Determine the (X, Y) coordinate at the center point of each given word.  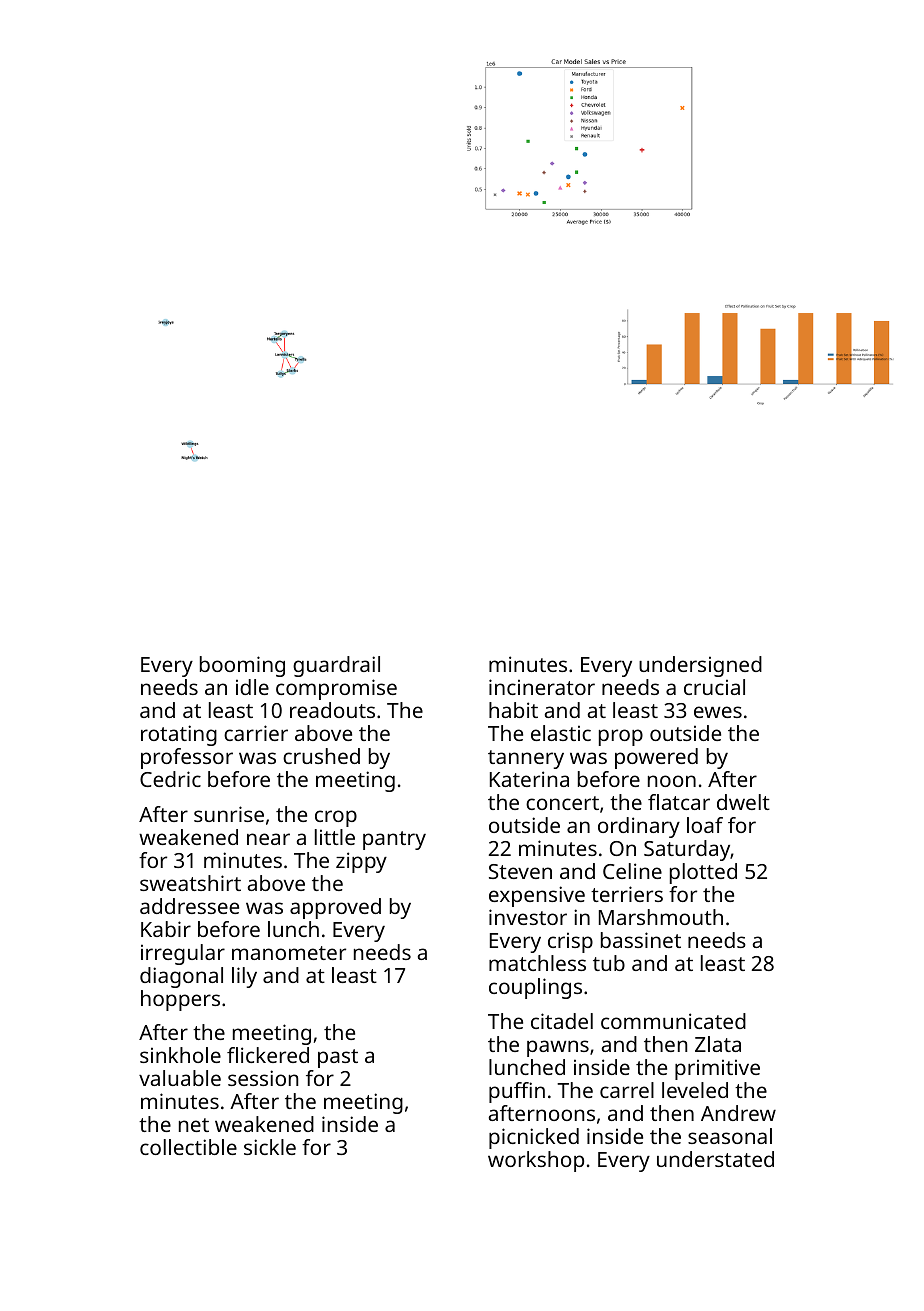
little (335, 837)
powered (656, 758)
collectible (188, 1147)
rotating (179, 735)
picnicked (534, 1138)
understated (715, 1159)
